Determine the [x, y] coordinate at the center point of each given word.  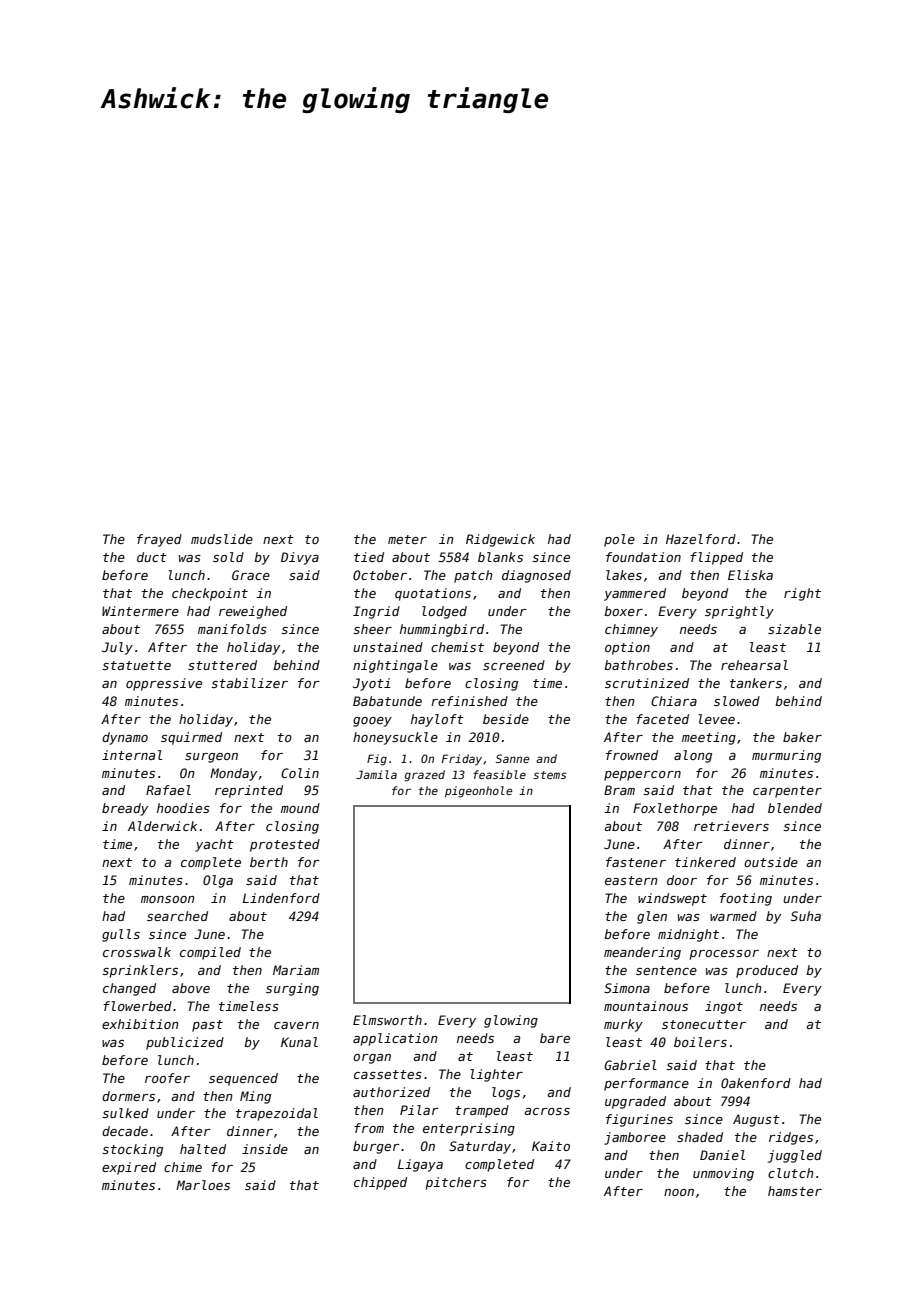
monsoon [168, 899]
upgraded [635, 1102]
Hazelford [701, 539]
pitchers [456, 1183]
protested [285, 845]
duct [152, 557]
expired [129, 1168]
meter [407, 539]
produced [767, 971]
